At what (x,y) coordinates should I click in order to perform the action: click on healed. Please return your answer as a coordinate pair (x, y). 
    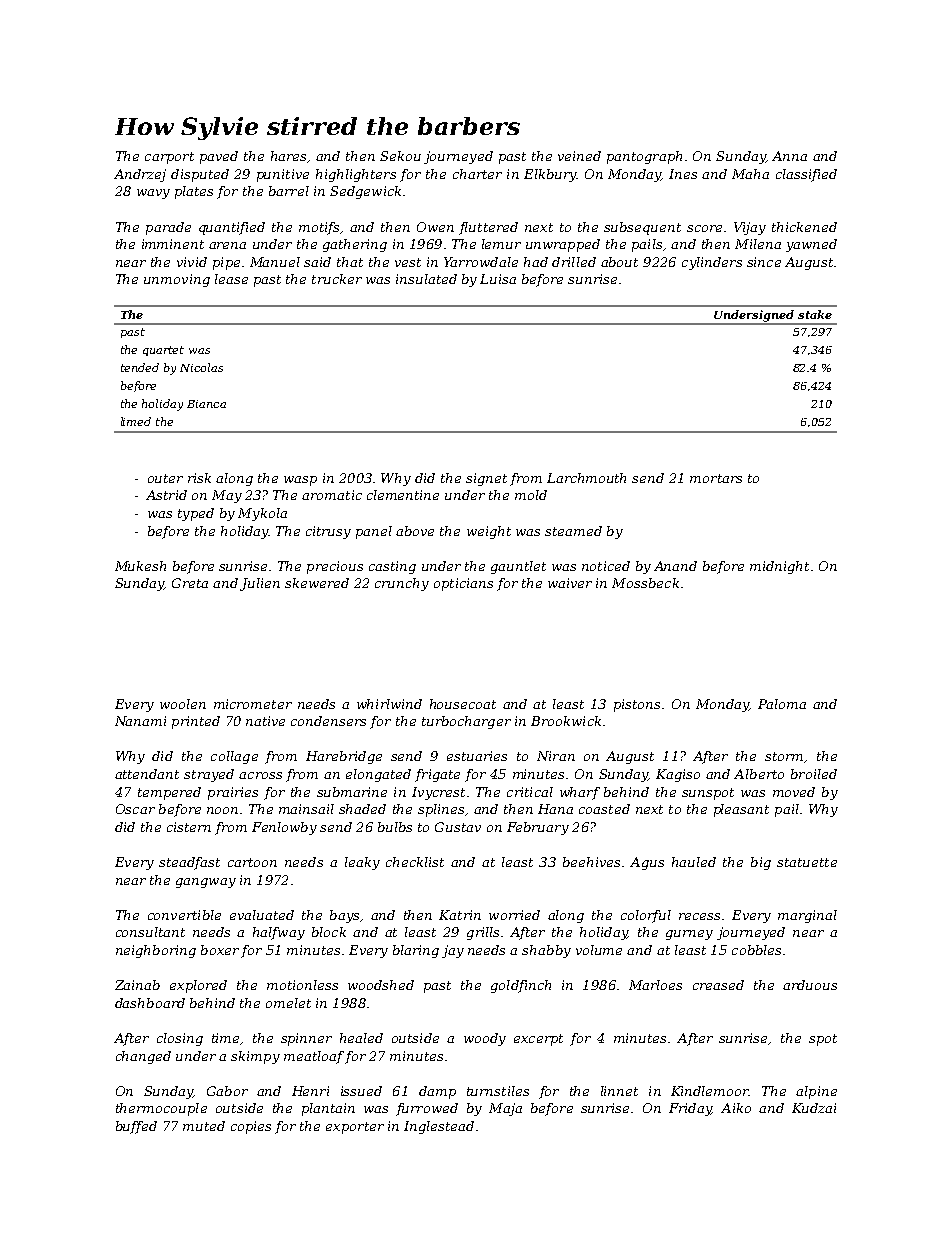
    Looking at the image, I should click on (361, 1038).
